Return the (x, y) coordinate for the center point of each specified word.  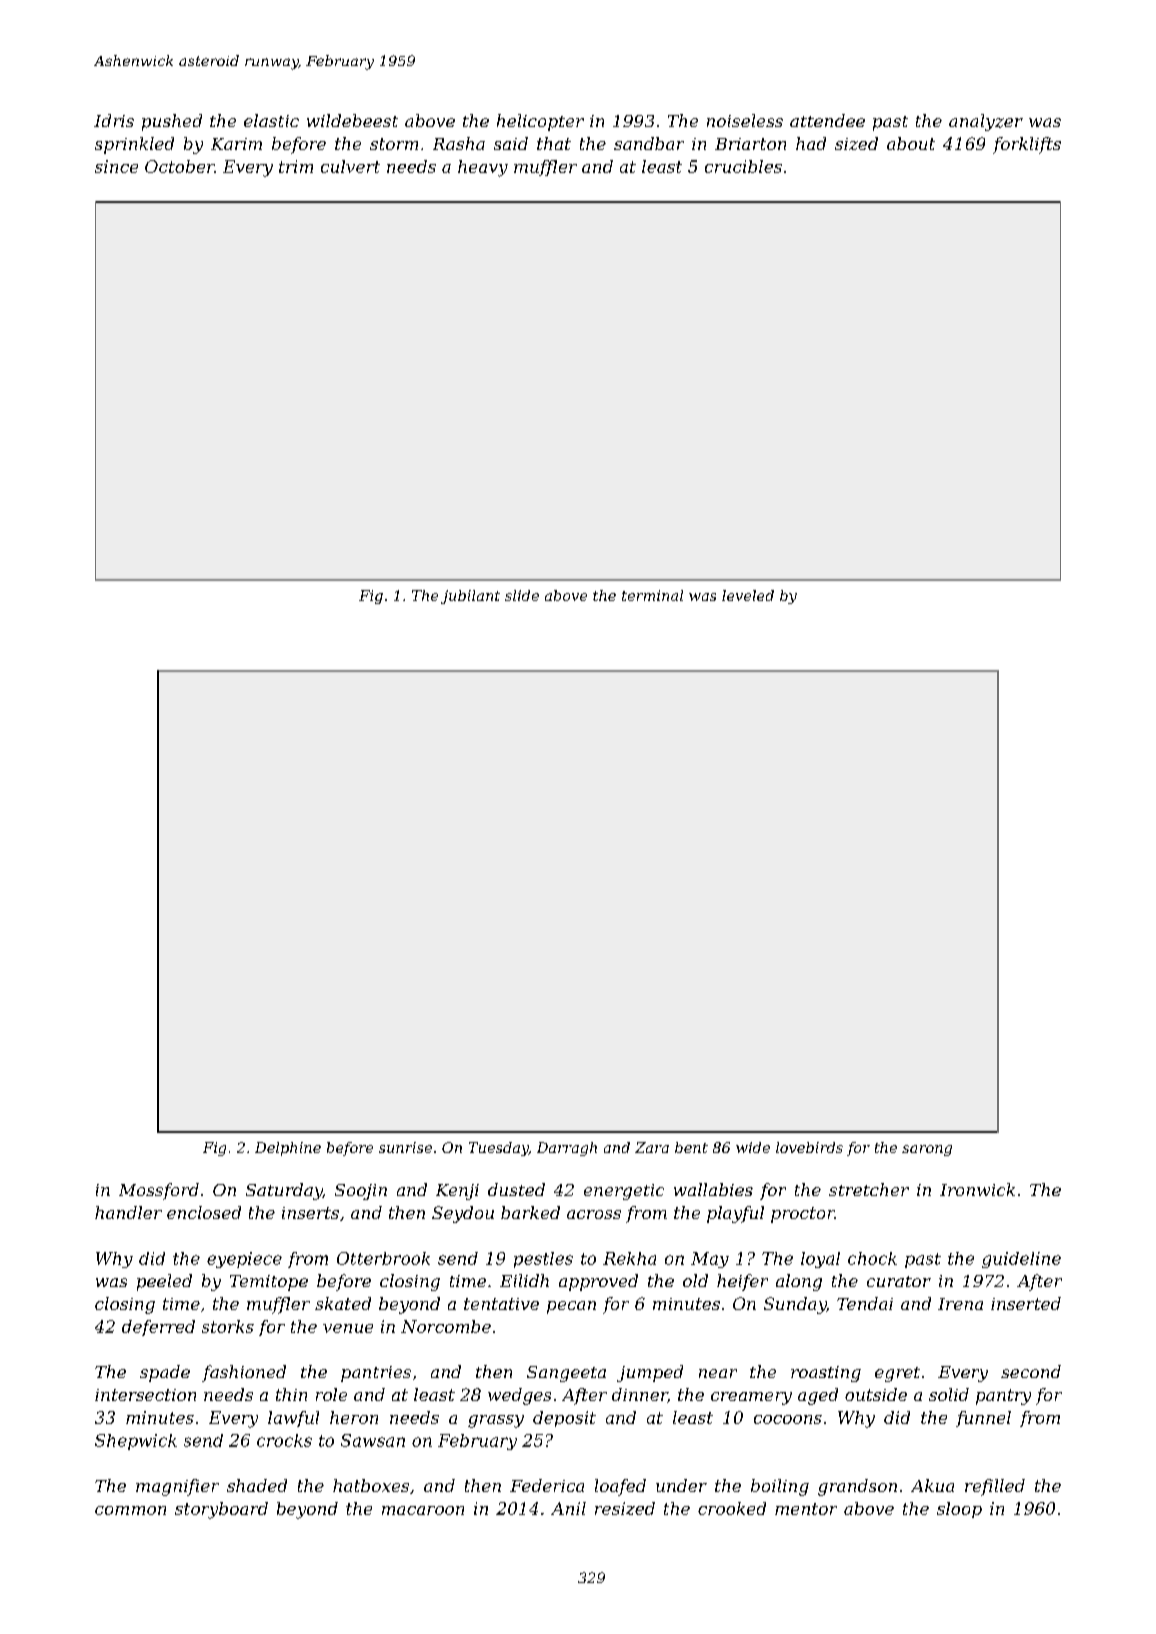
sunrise (405, 1147)
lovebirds (809, 1147)
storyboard (221, 1510)
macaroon (423, 1510)
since (116, 166)
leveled (748, 595)
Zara (652, 1147)
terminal (652, 595)
